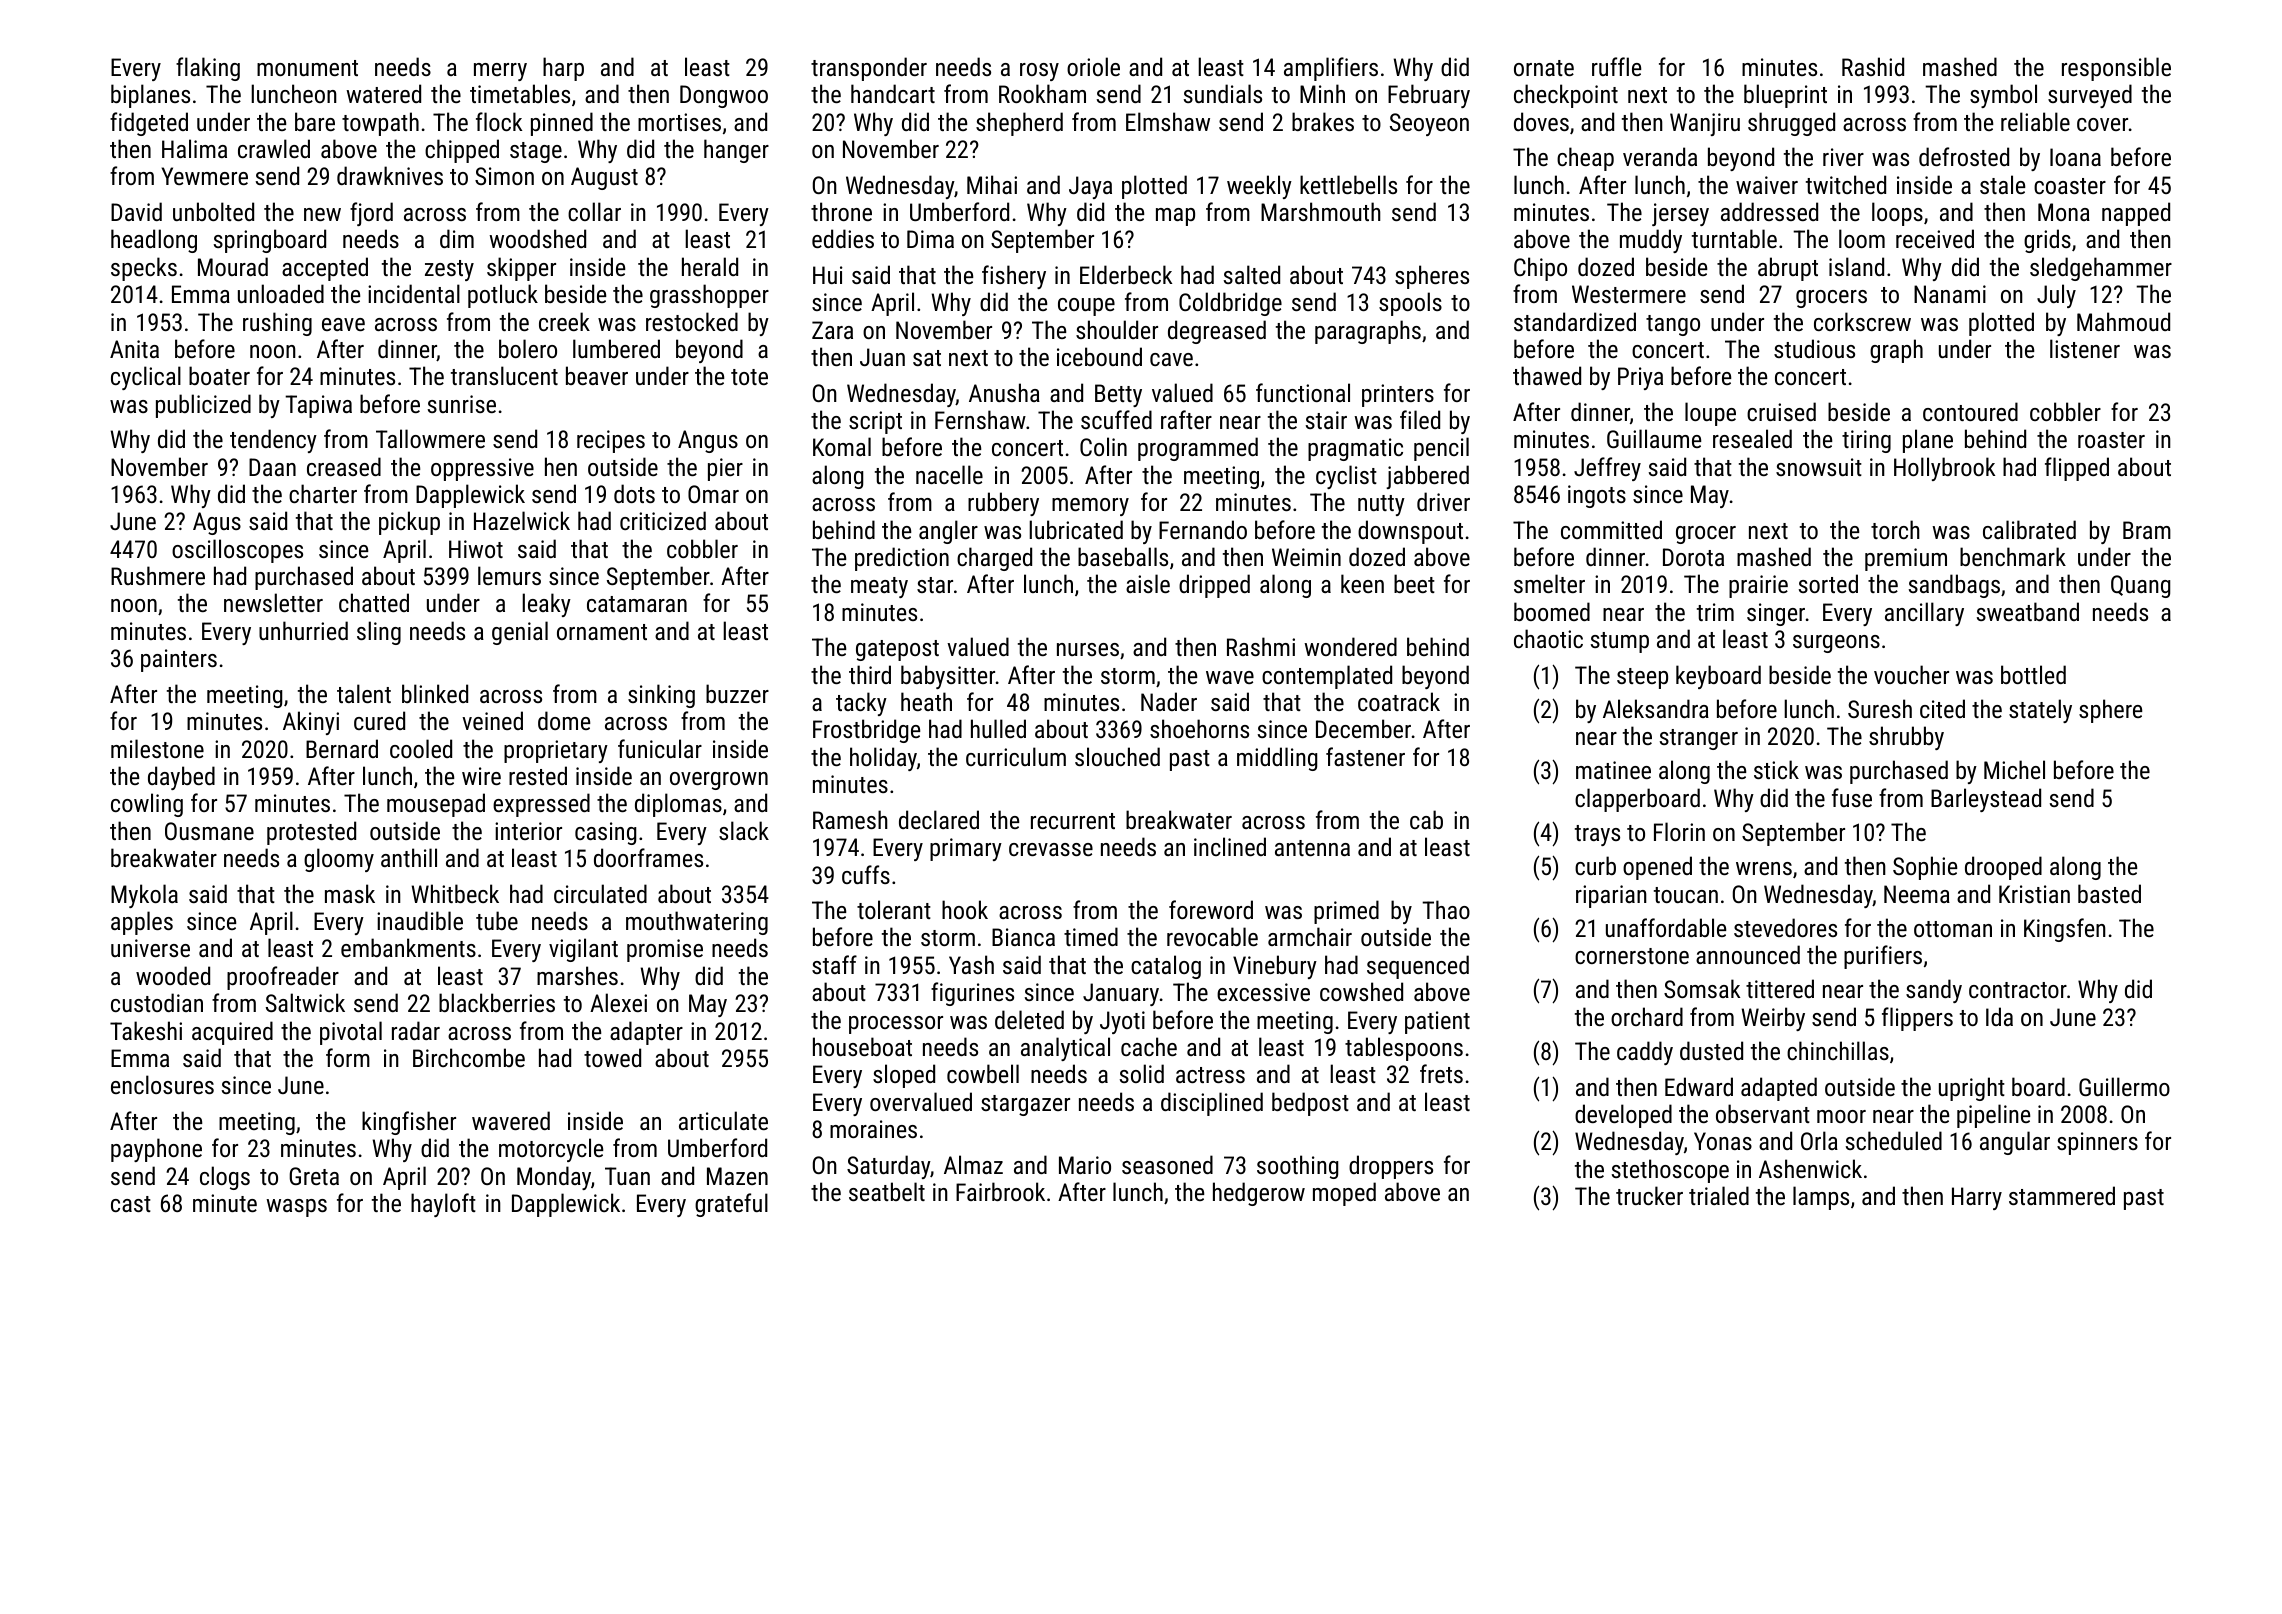 Image resolution: width=2282 pixels, height=1614 pixels. What do you see at coordinates (430, 438) in the image?
I see `Tallowmere` at bounding box center [430, 438].
